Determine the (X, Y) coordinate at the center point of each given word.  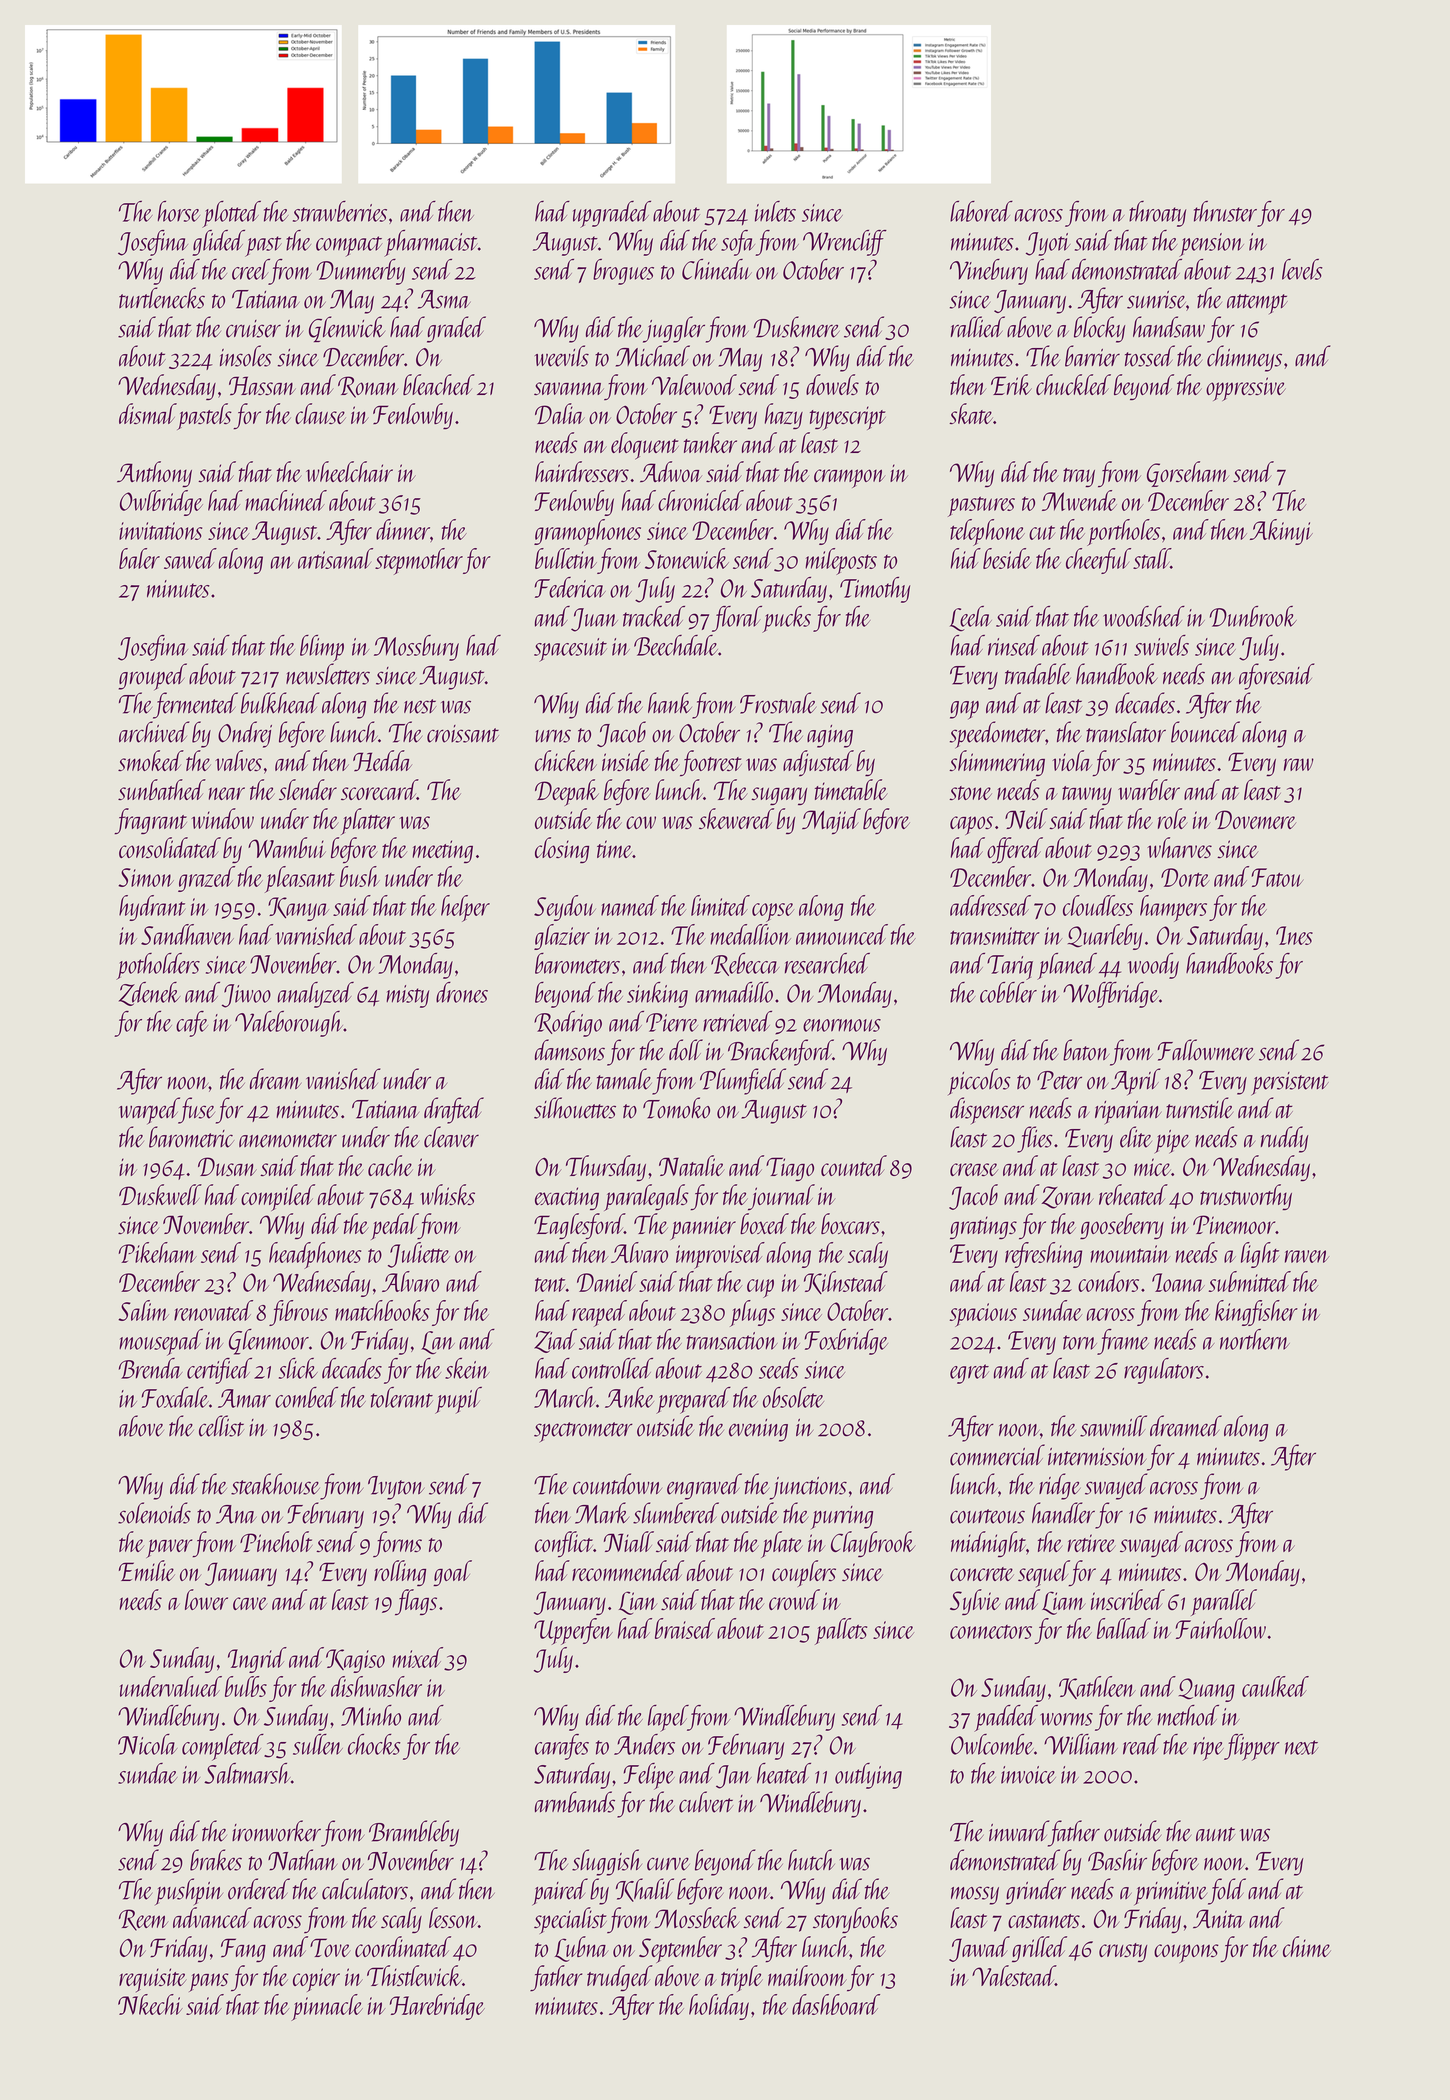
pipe (1172, 1142)
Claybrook (873, 1544)
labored (981, 211)
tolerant (402, 1397)
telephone (987, 532)
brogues (623, 272)
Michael (653, 356)
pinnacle (327, 2007)
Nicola (147, 1744)
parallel (1224, 1602)
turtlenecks (162, 298)
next (1301, 1747)
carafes (562, 1747)
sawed (190, 558)
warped (149, 1111)
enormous (842, 1025)
